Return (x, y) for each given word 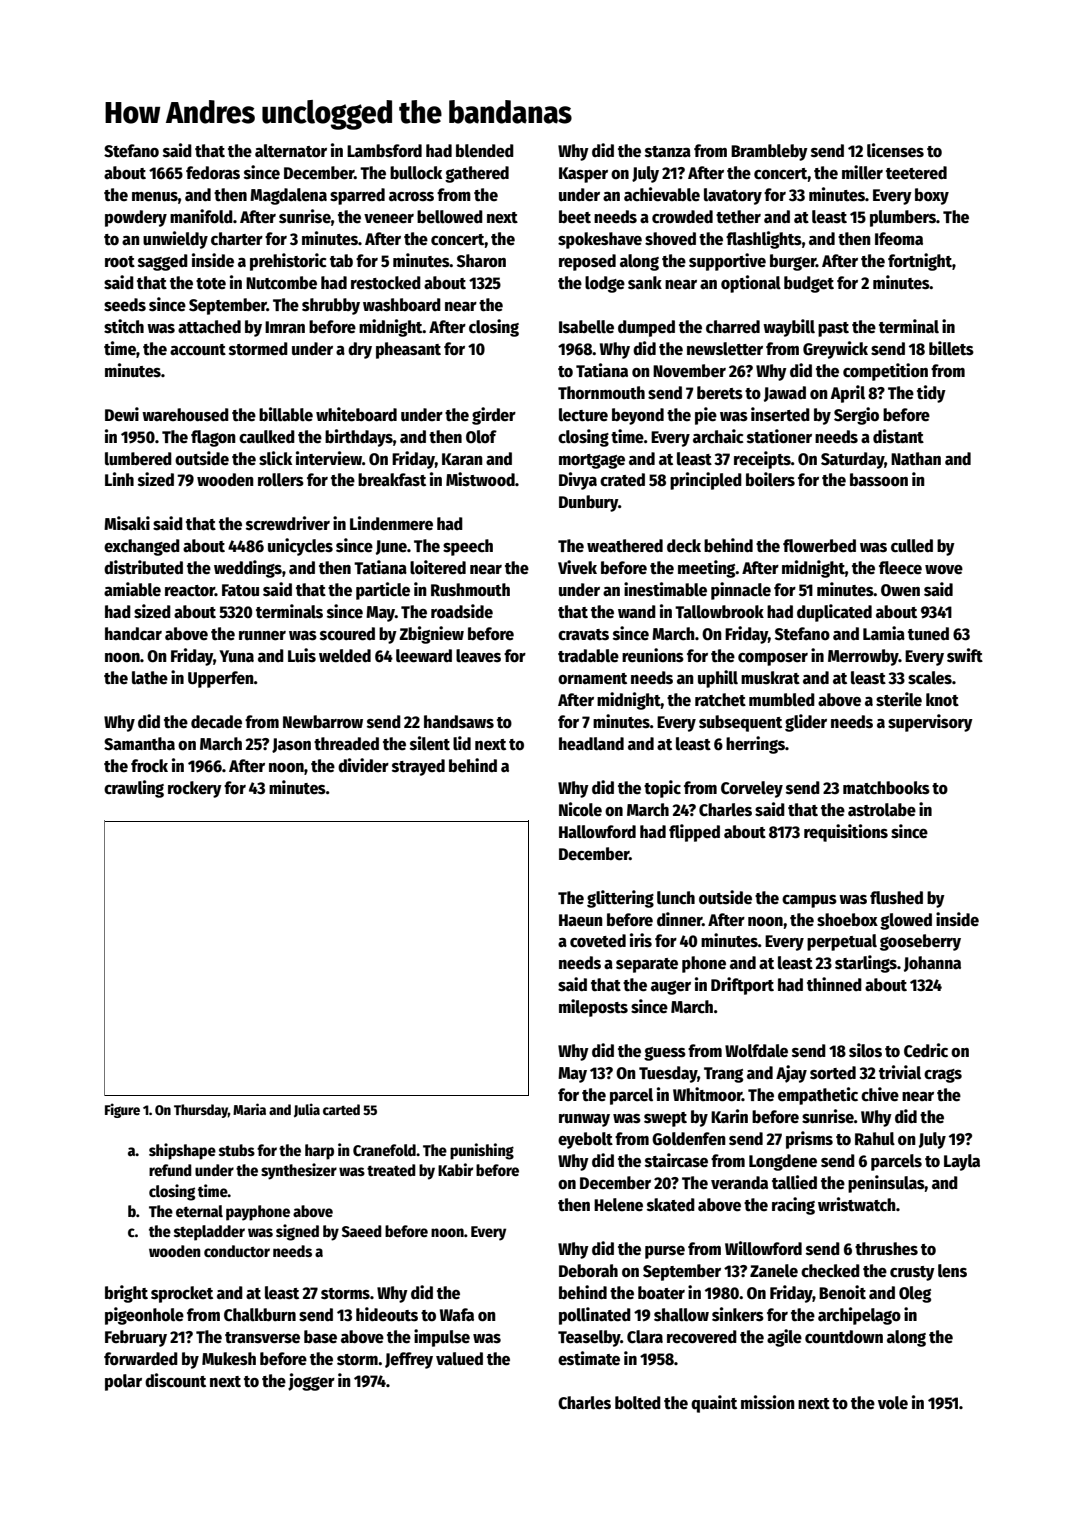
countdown (844, 1337)
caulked (267, 437)
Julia (307, 1110)
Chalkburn (260, 1315)
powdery (136, 218)
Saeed (362, 1231)
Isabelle (586, 327)
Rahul (875, 1139)
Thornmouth (601, 393)
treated (391, 1170)
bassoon (879, 480)
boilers (770, 479)
